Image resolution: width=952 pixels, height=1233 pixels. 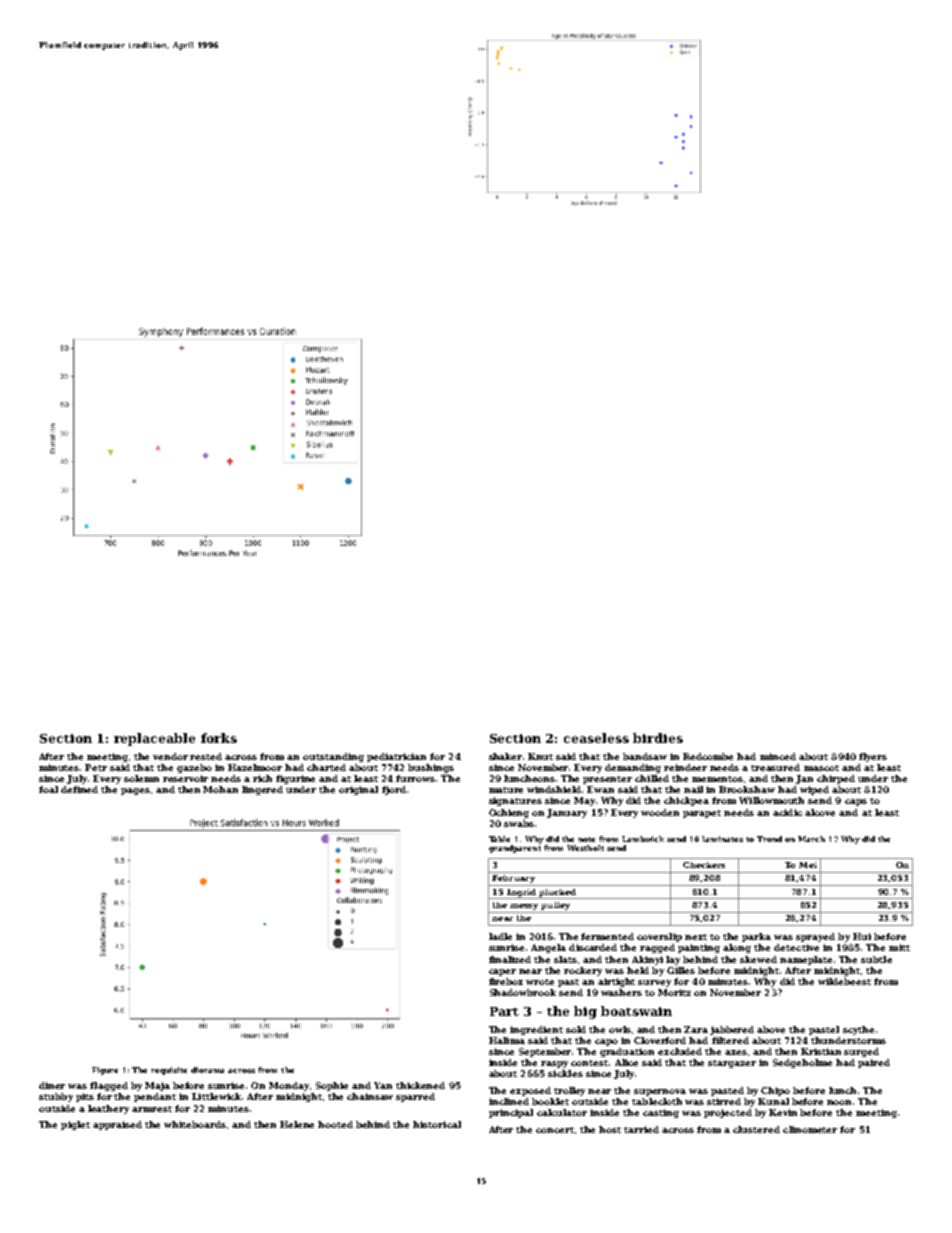 I want to click on flyers, so click(x=873, y=757).
